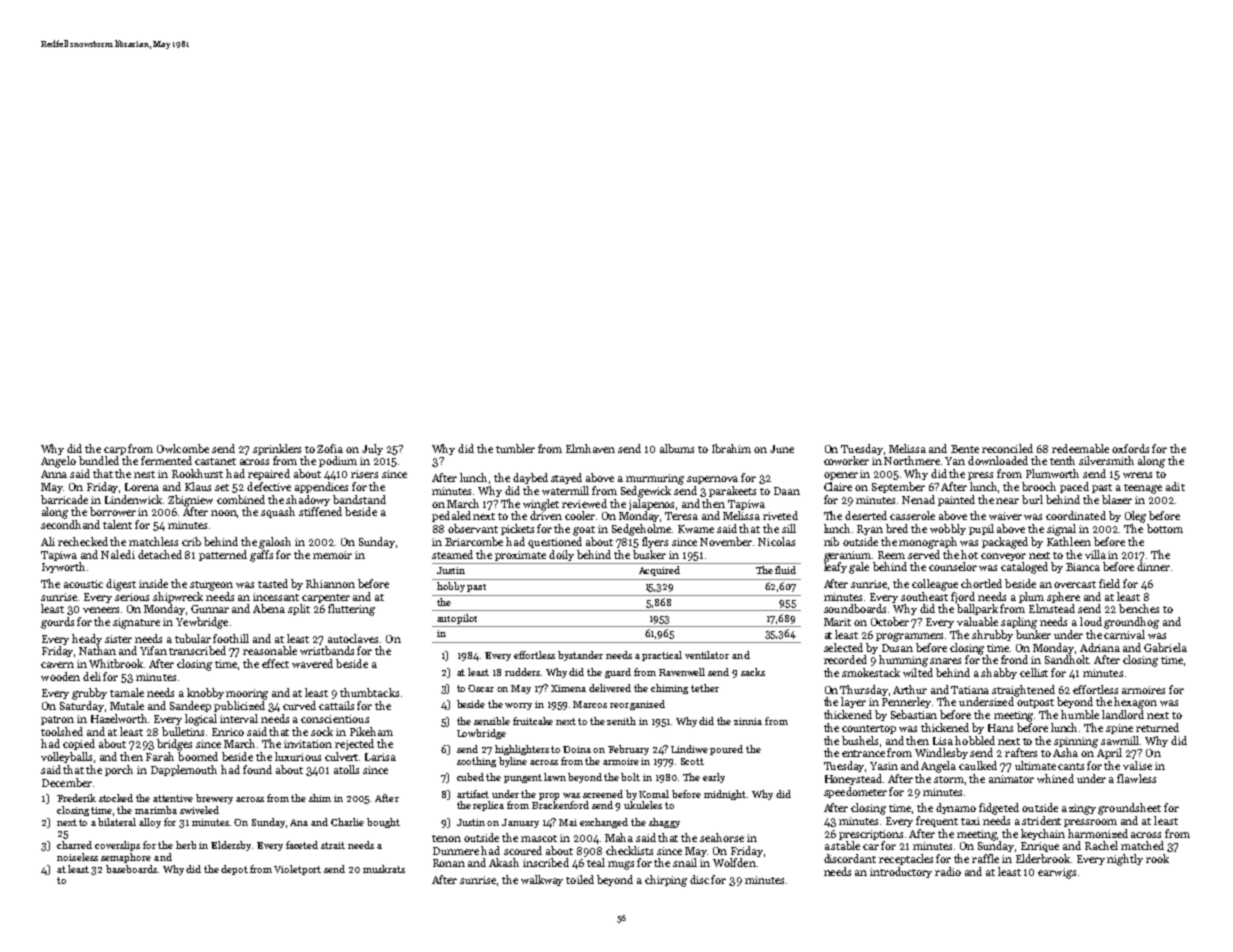  What do you see at coordinates (297, 870) in the image?
I see `Violetport` at bounding box center [297, 870].
